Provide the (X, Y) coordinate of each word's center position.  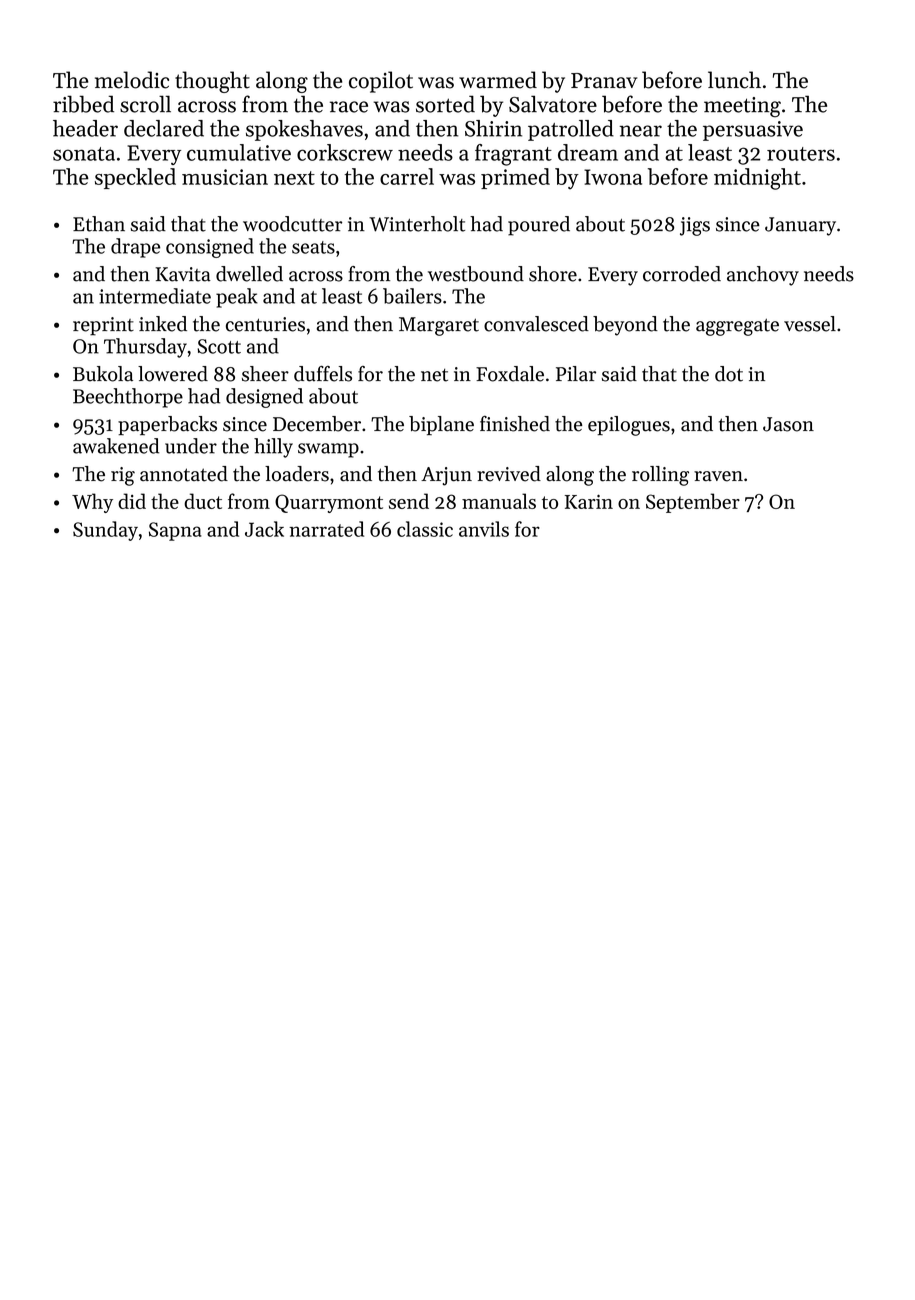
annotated (184, 474)
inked (163, 324)
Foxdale (510, 374)
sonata (84, 154)
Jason (788, 424)
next (294, 178)
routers (801, 154)
